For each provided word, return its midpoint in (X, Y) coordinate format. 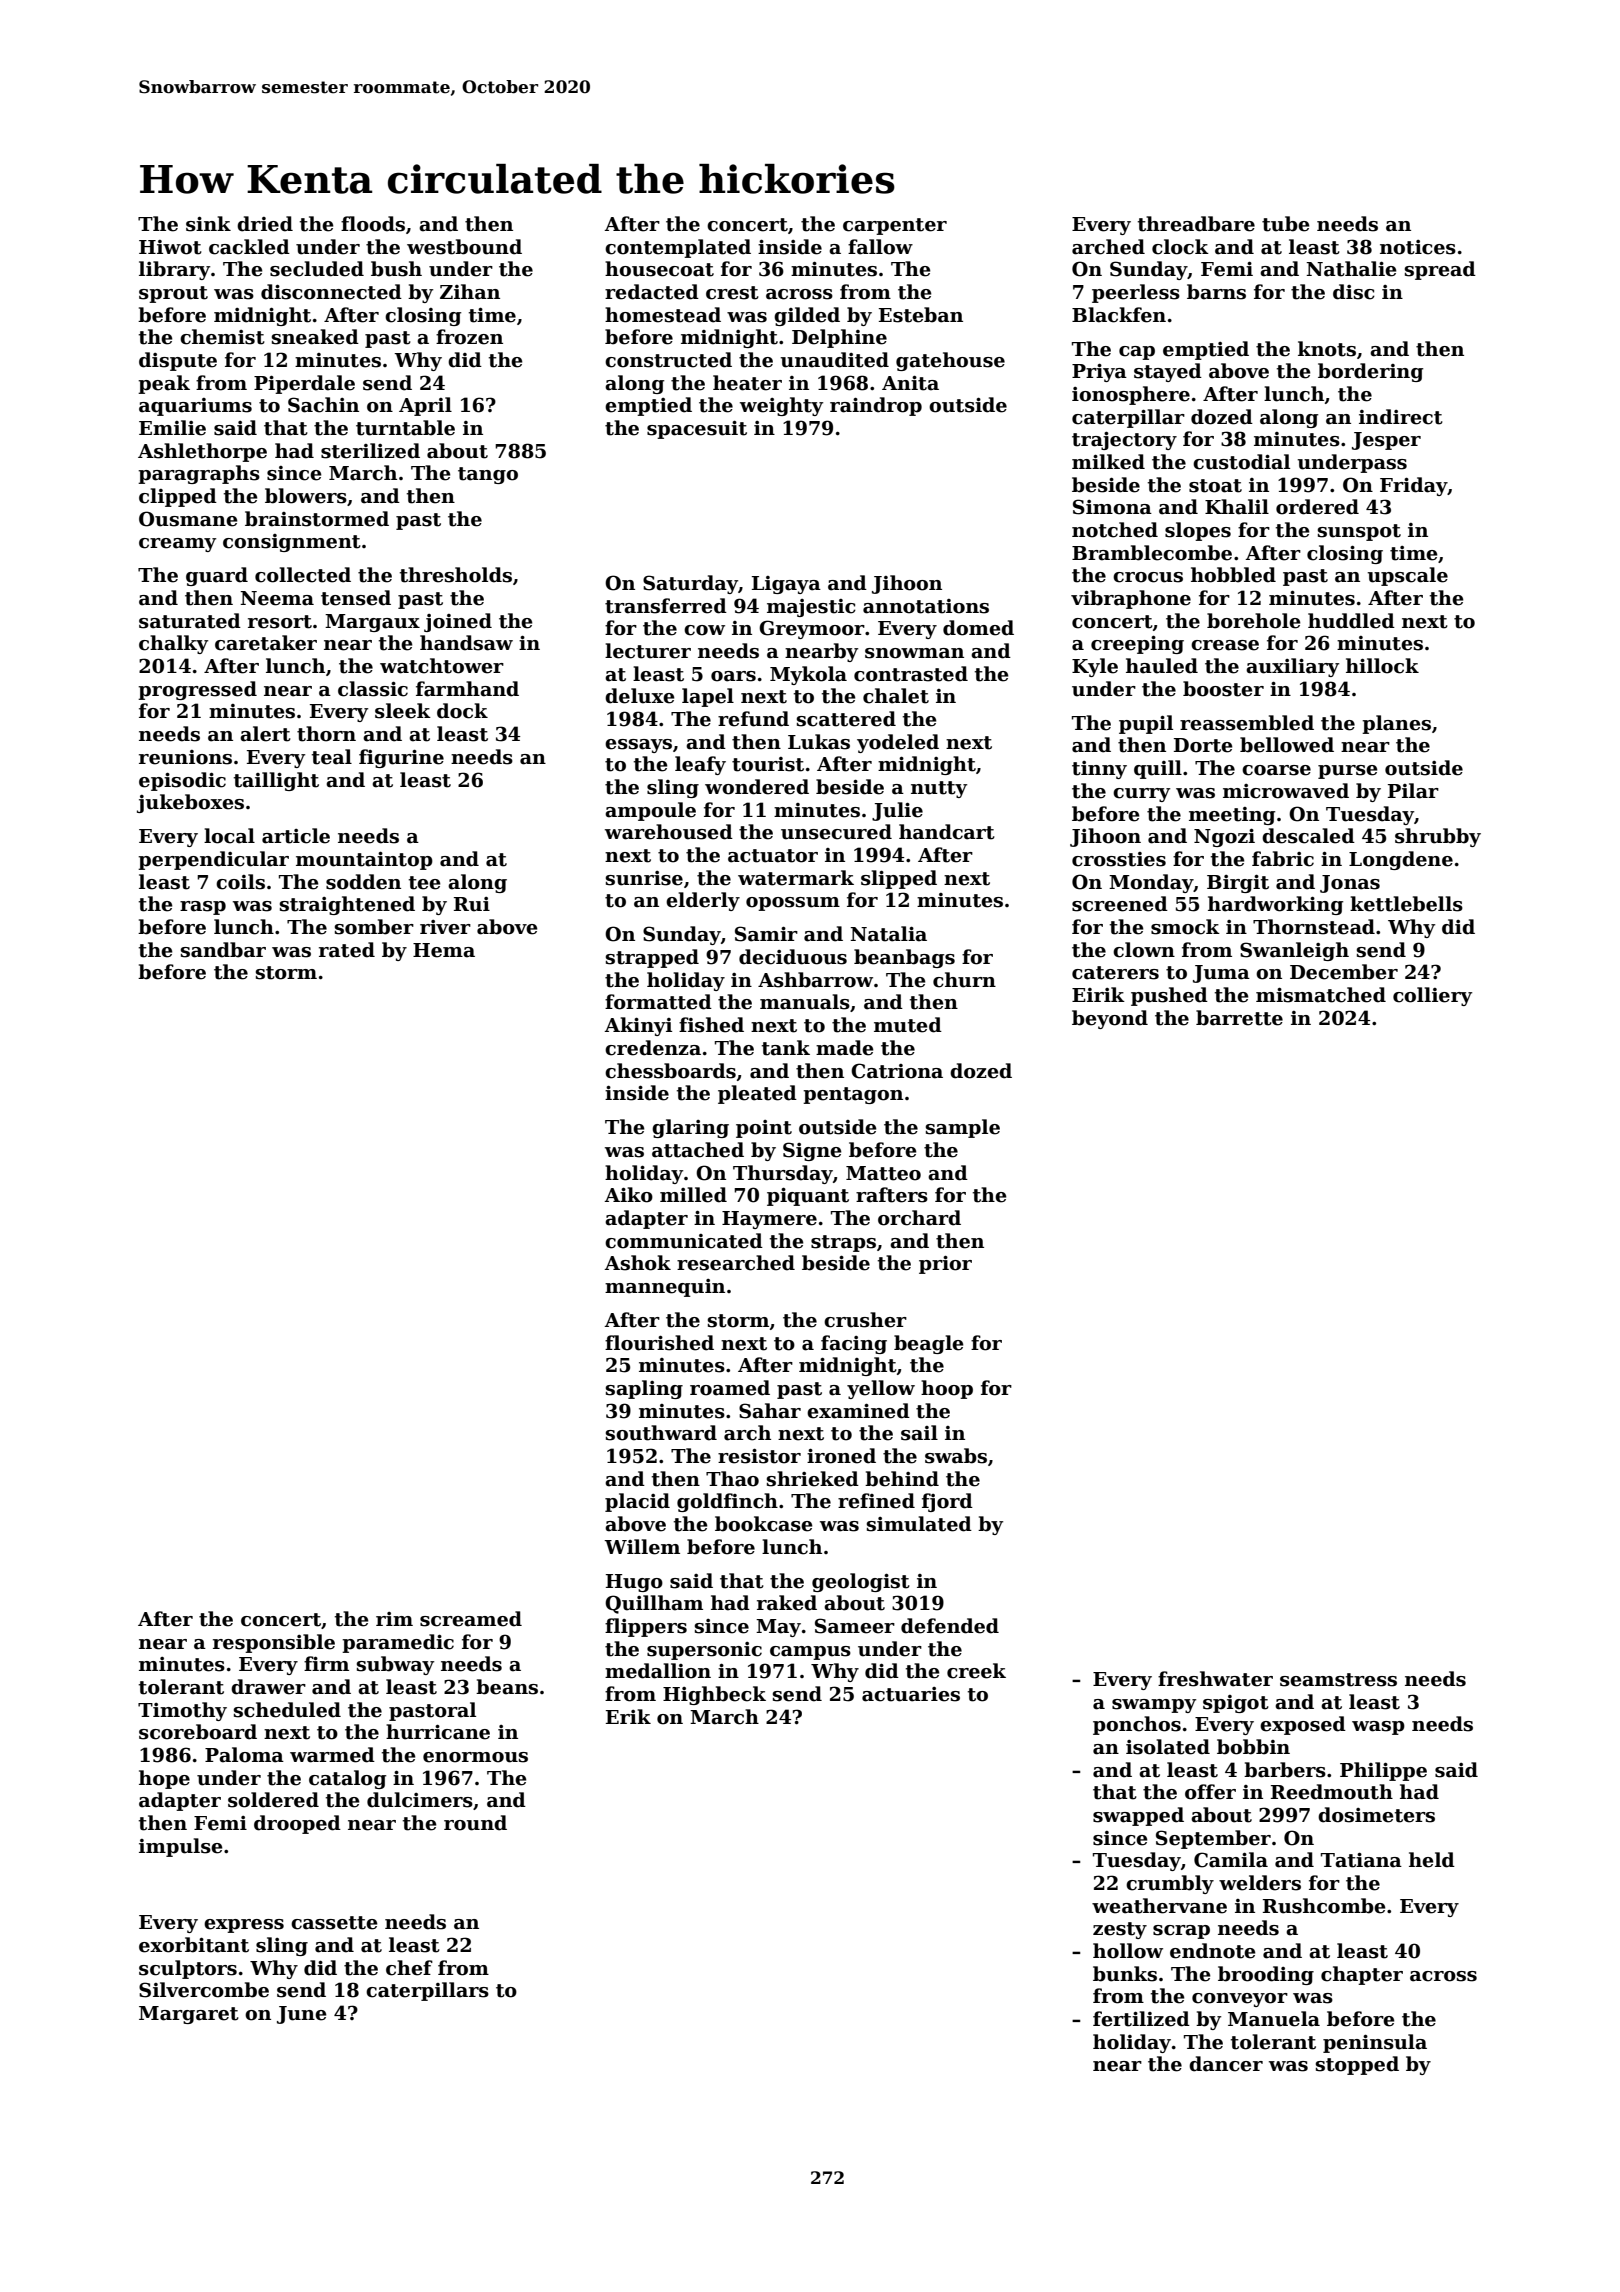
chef (409, 1968)
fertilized (1141, 2019)
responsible (274, 1643)
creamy (177, 545)
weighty (781, 406)
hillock (1382, 666)
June (302, 2015)
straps (843, 1243)
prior (945, 1264)
